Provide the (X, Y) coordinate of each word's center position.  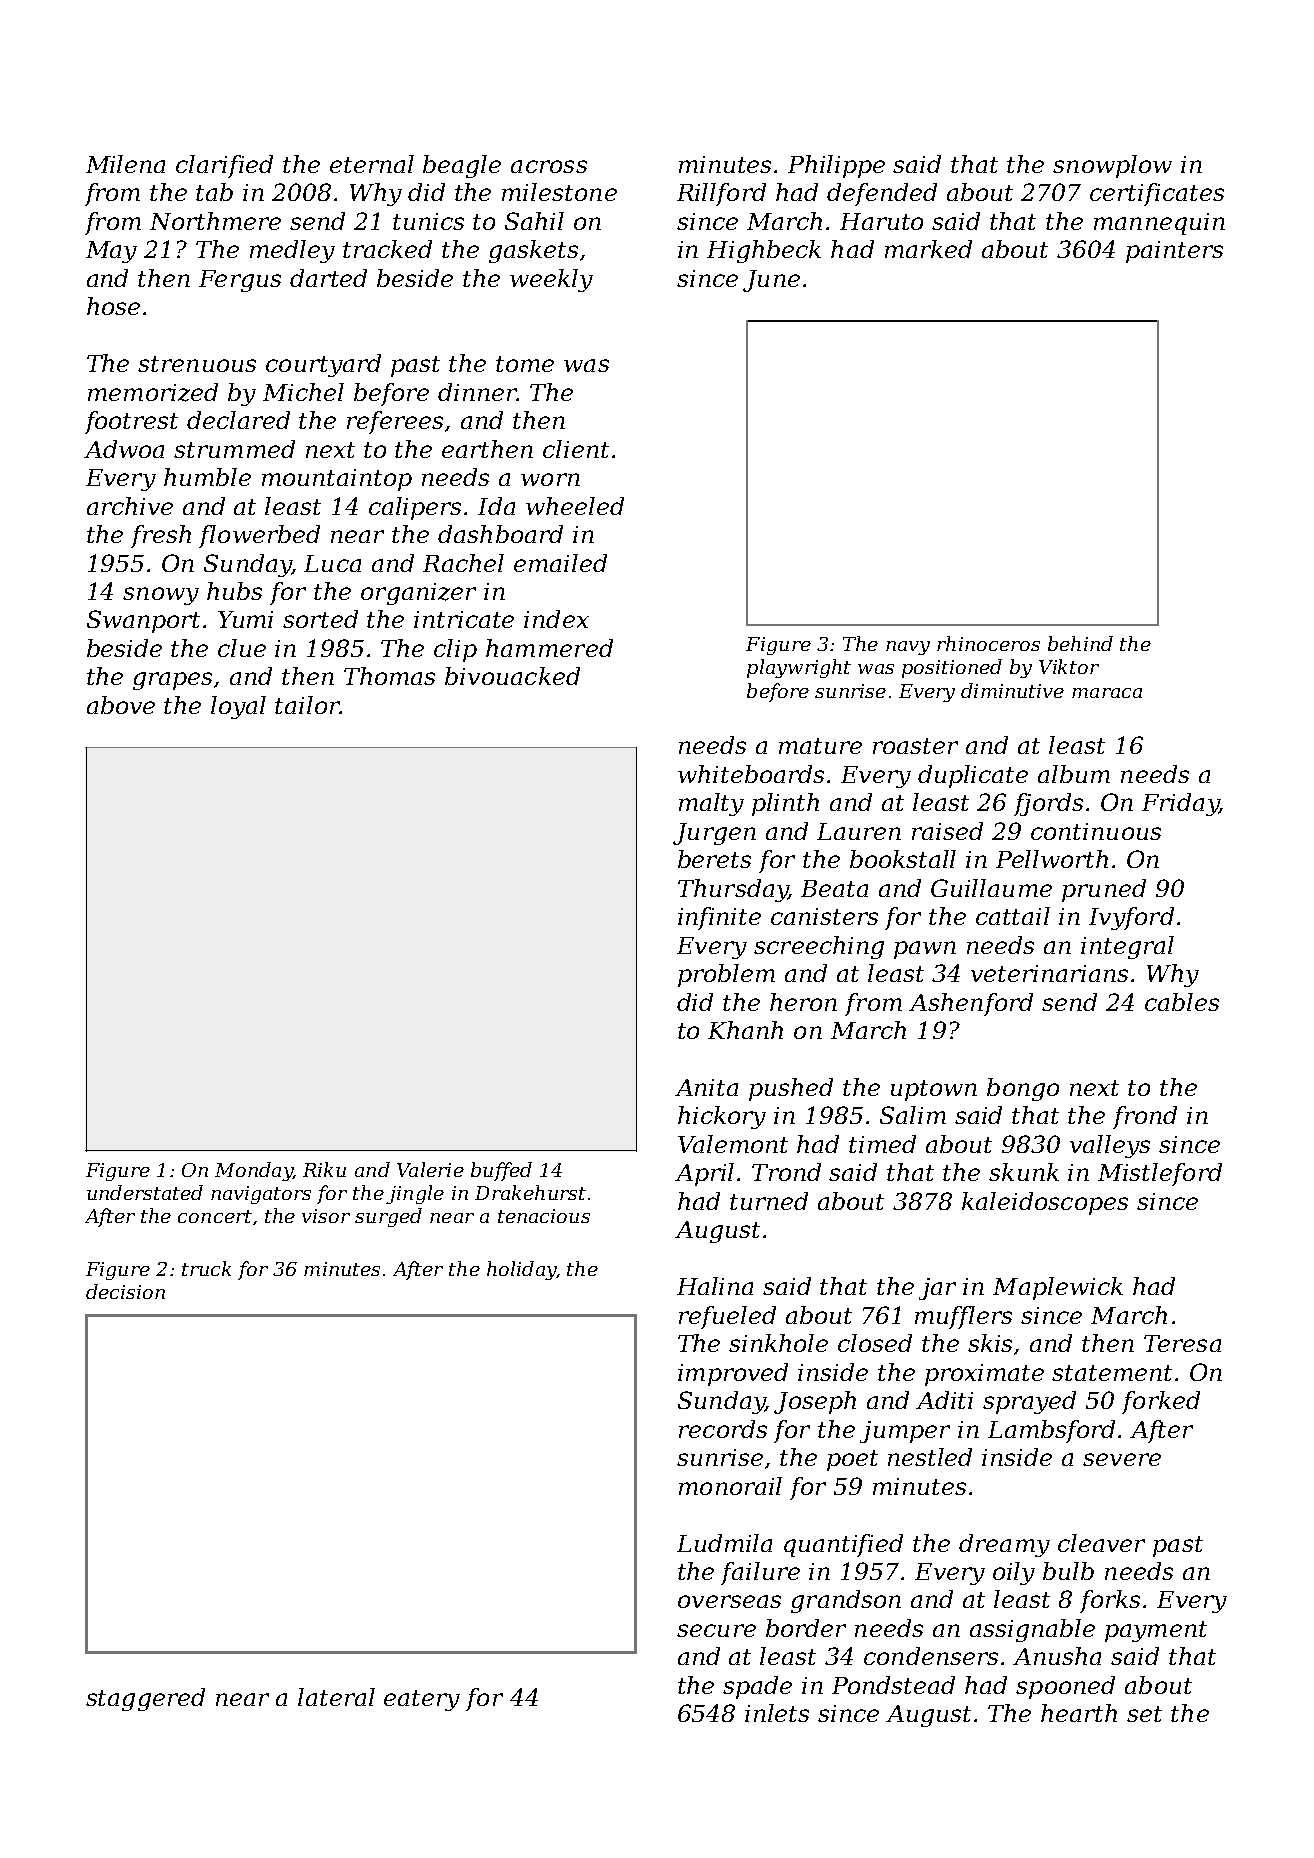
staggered (145, 1699)
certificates (1157, 194)
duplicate (973, 776)
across (549, 166)
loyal (238, 707)
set (1144, 1714)
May (111, 252)
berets (714, 859)
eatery (422, 1700)
